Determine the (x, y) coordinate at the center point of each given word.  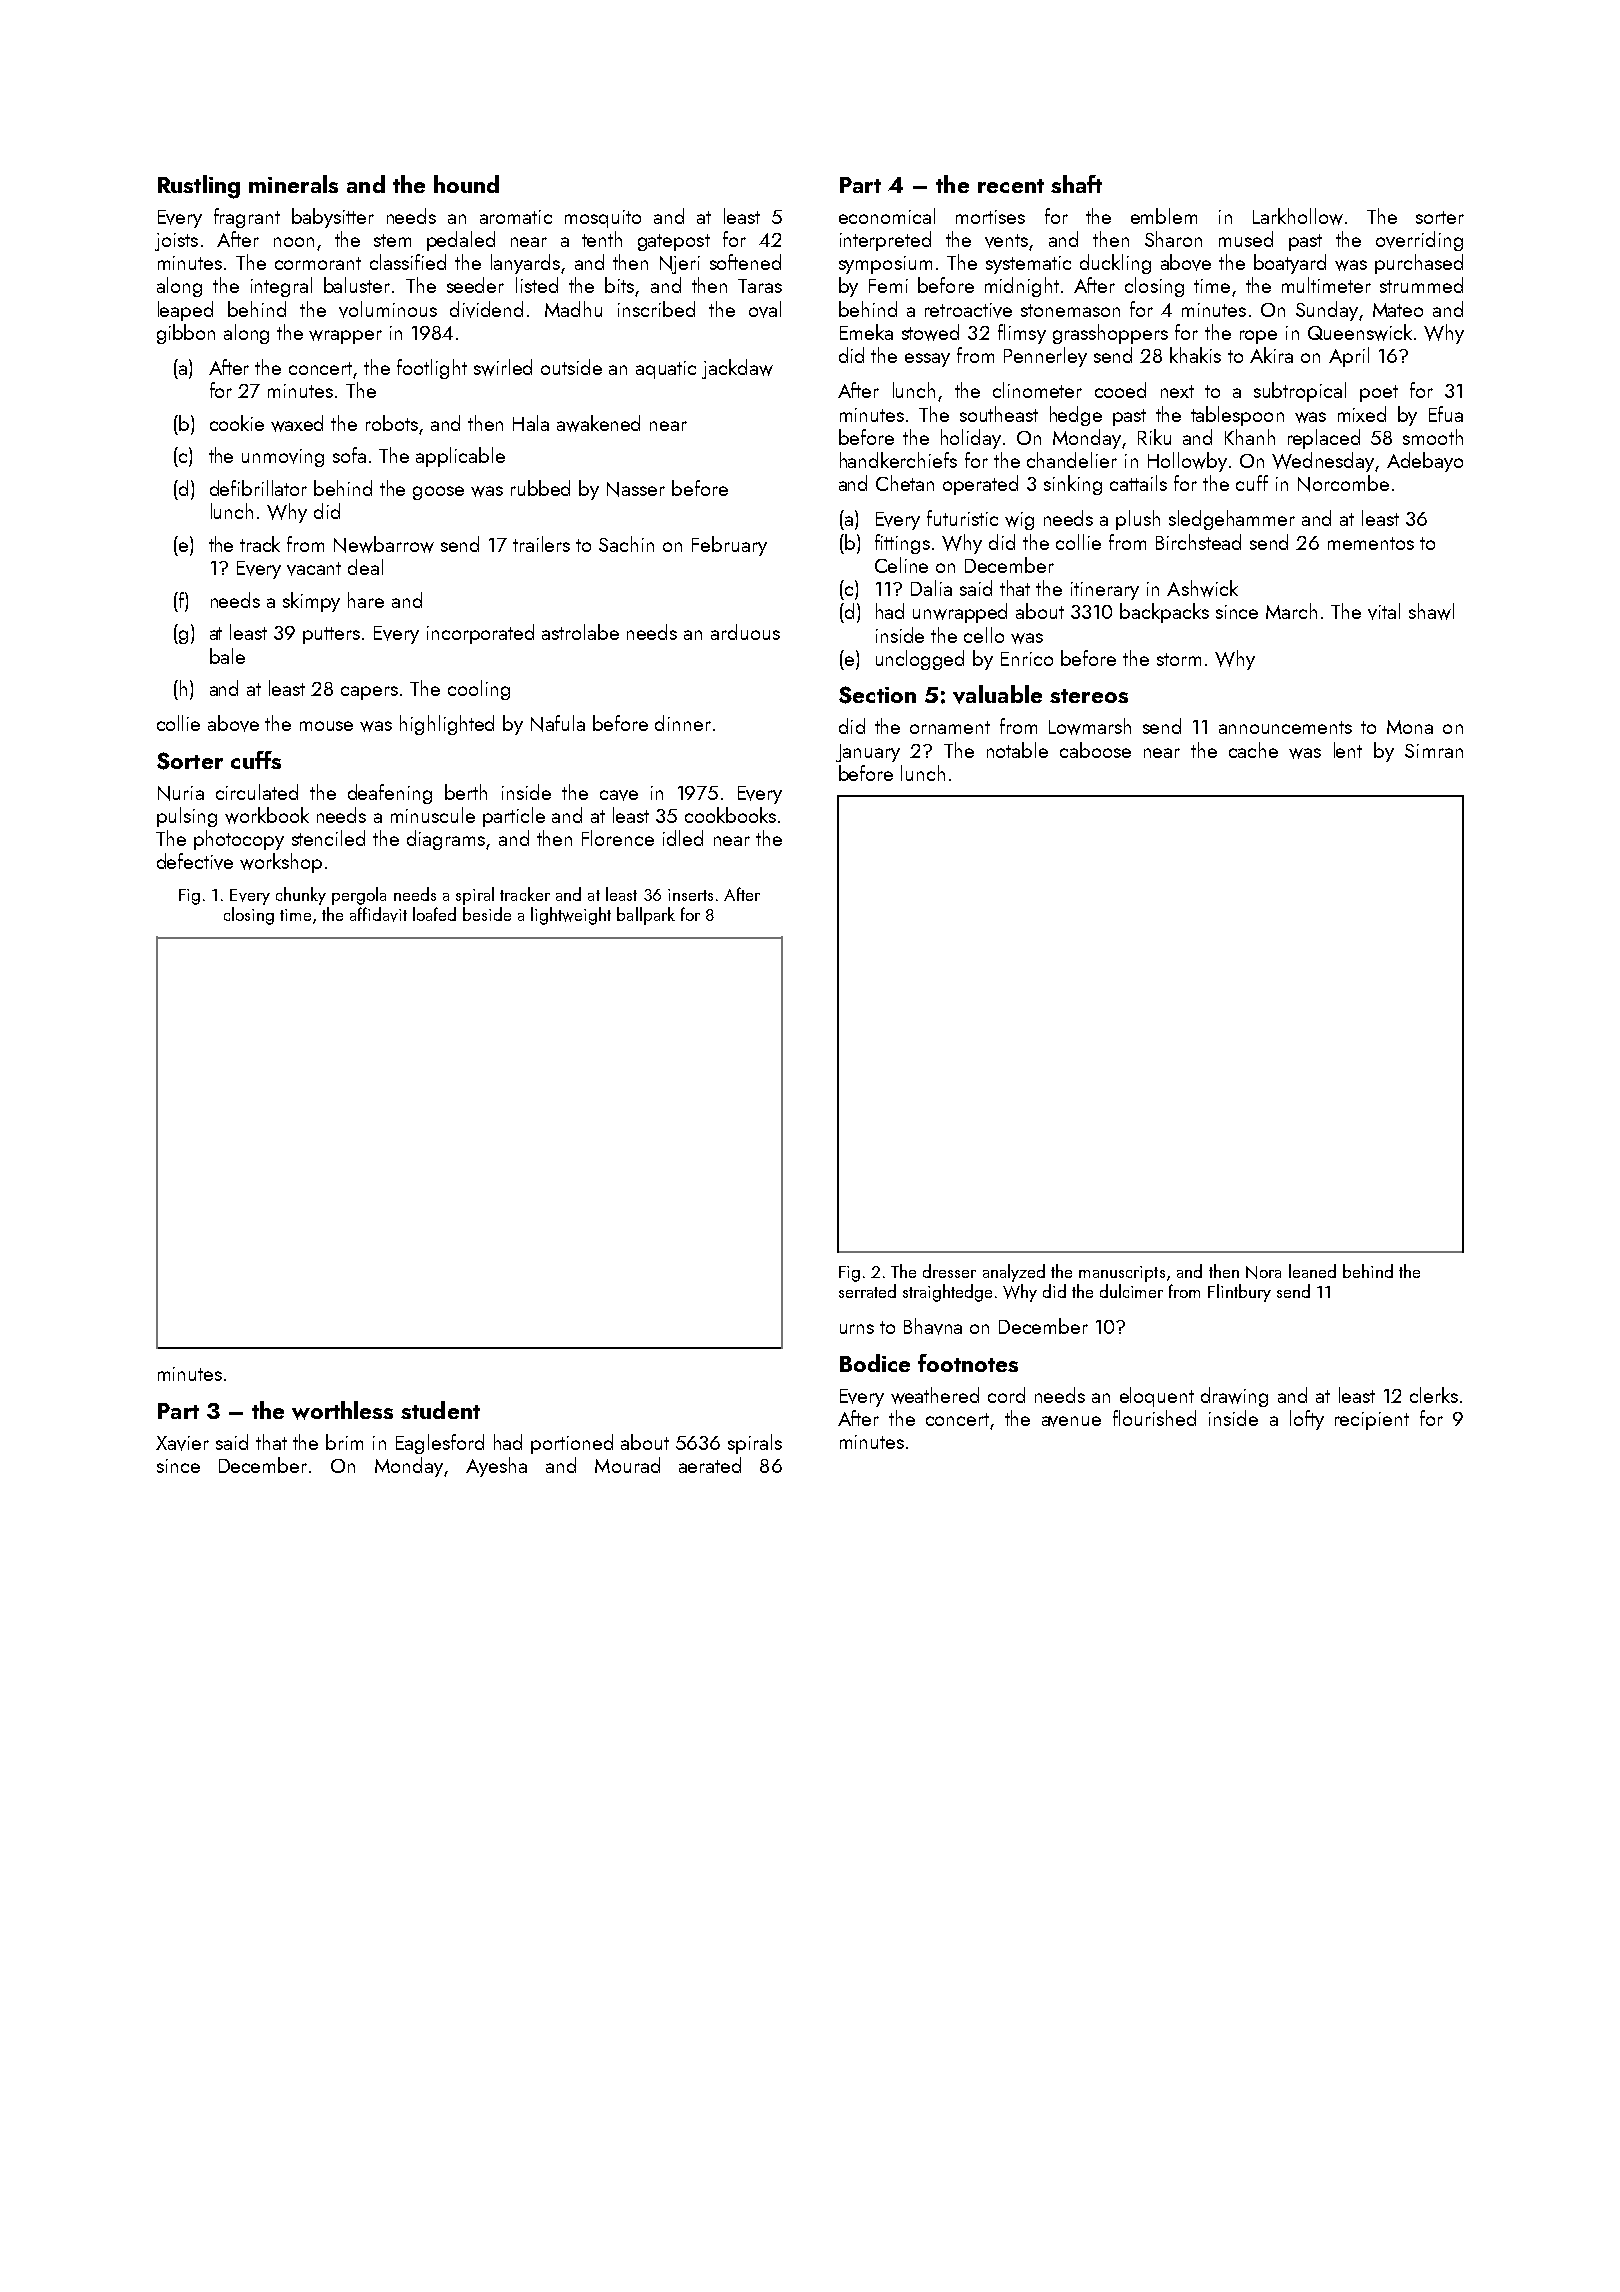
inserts (690, 895)
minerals (293, 184)
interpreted (885, 241)
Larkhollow (1298, 216)
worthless (342, 1410)
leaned (1312, 1271)
